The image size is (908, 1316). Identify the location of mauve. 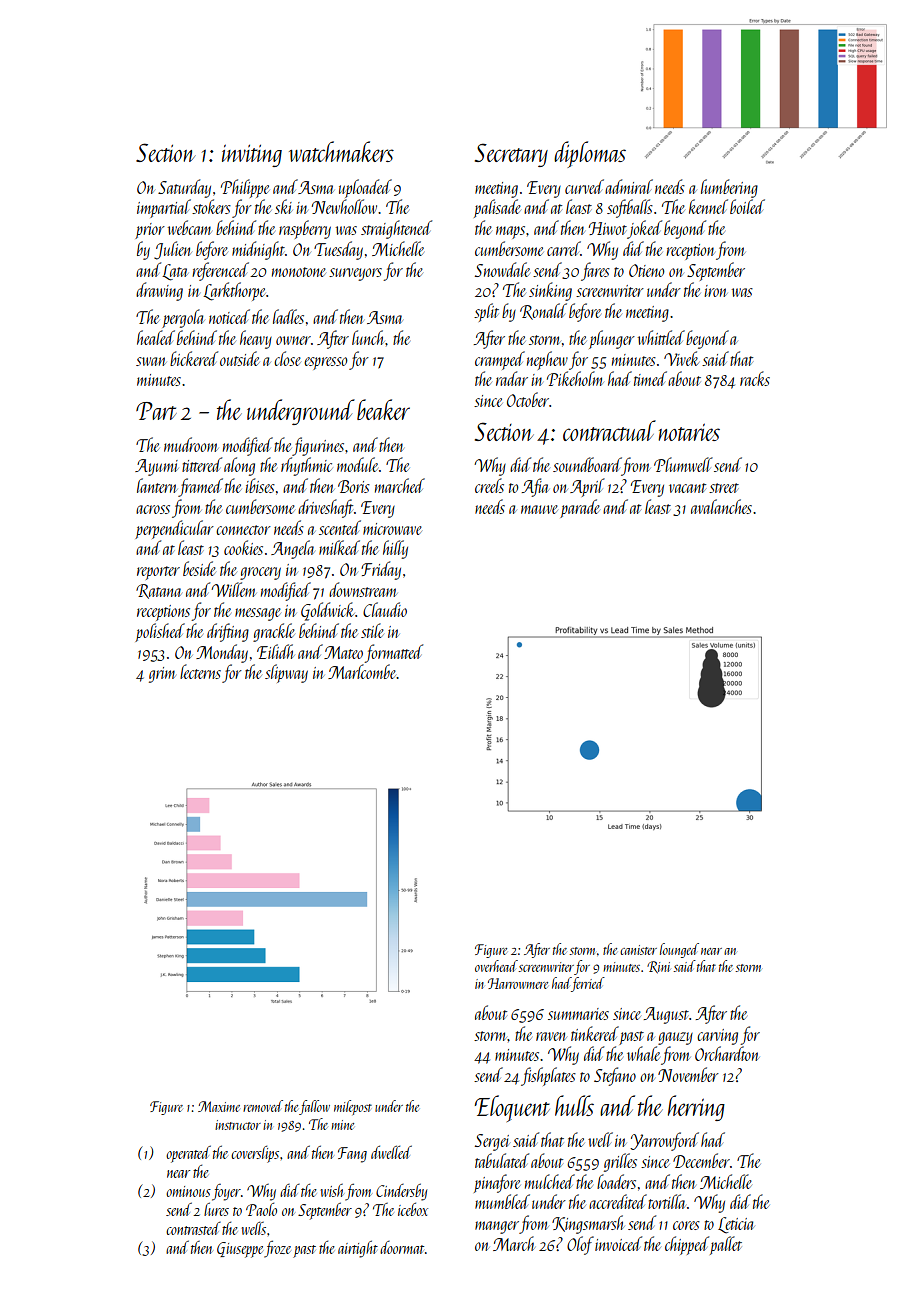
(539, 509).
